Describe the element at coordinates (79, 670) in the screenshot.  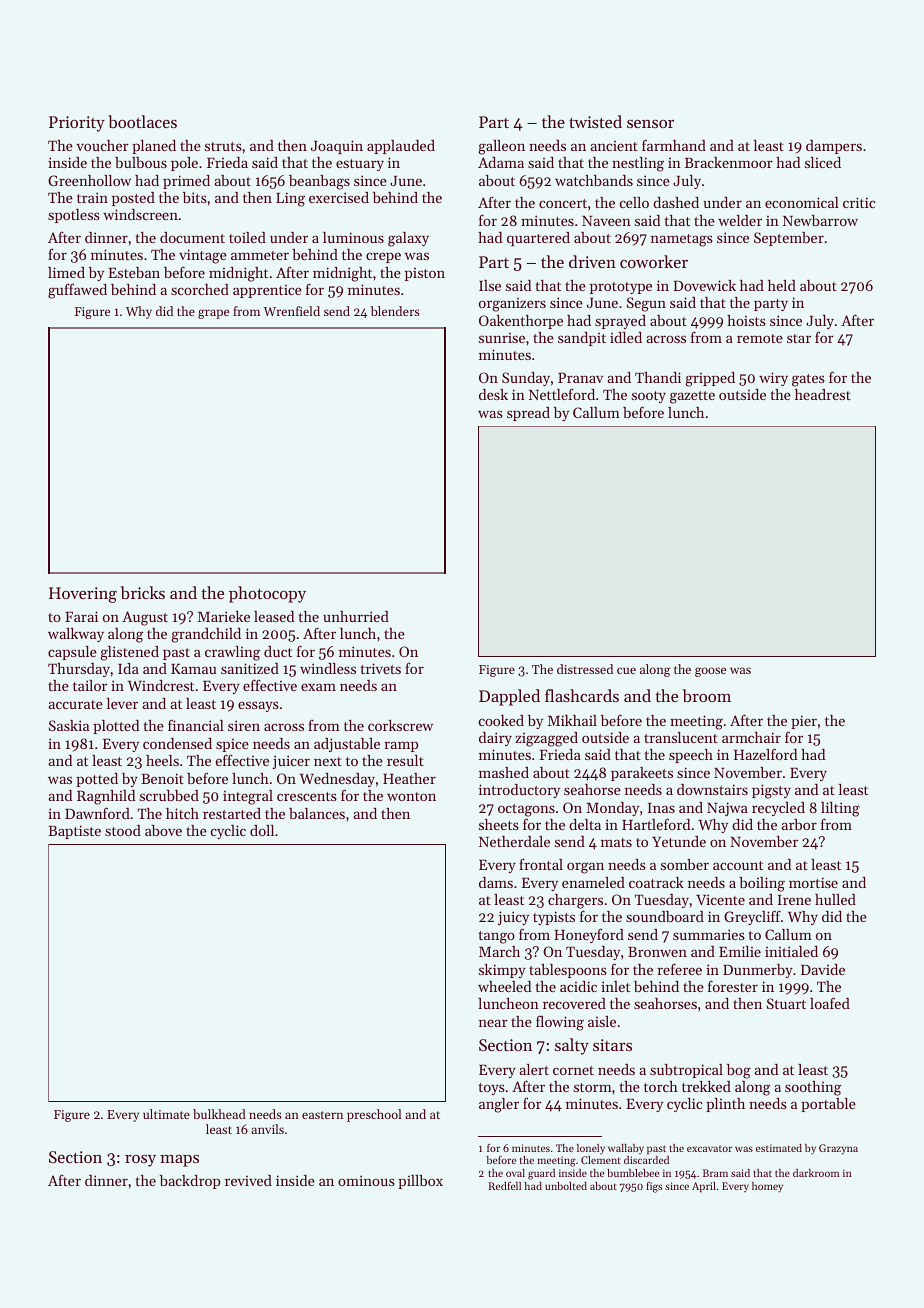
I see `Thursday` at that location.
